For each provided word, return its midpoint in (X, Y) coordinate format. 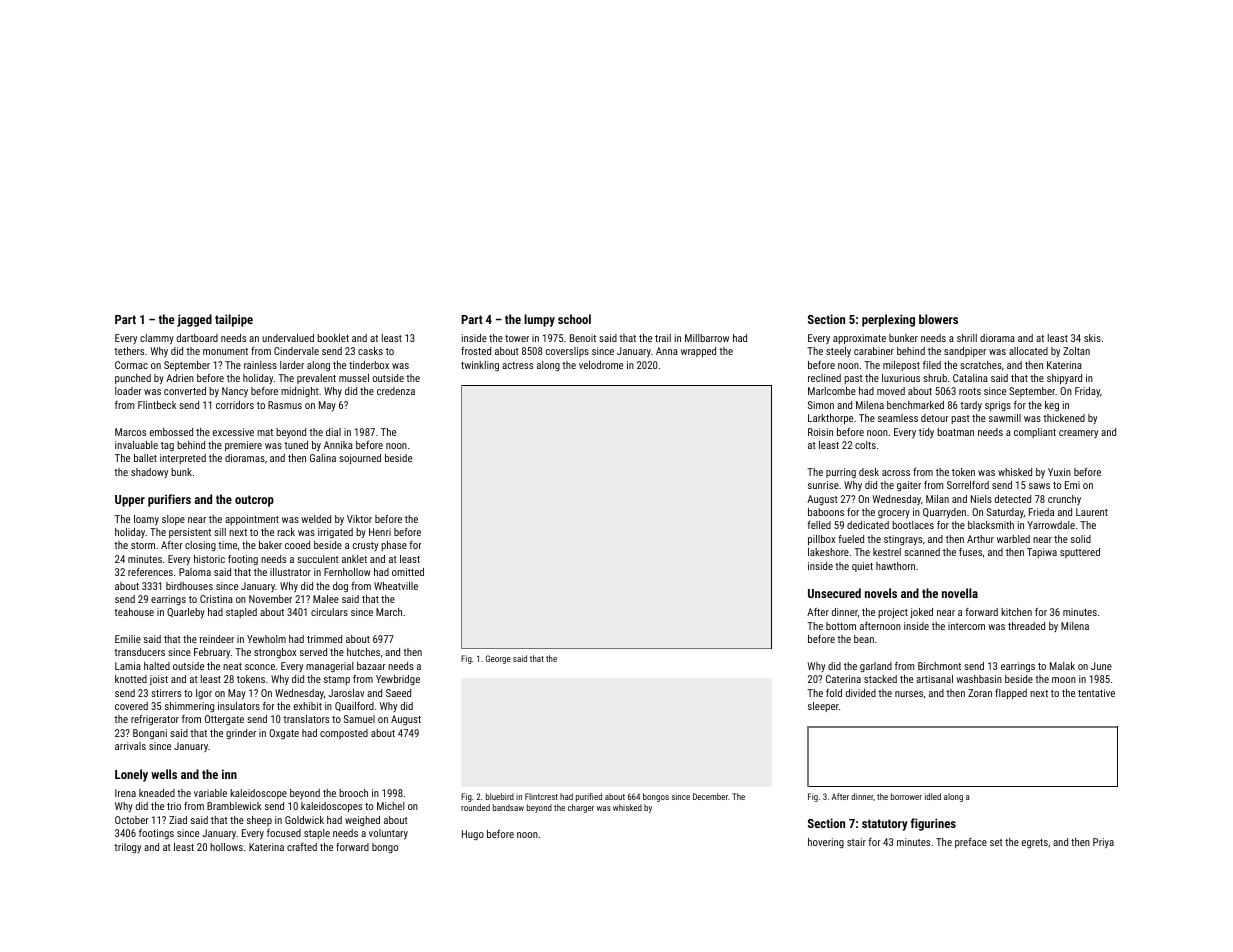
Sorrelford (968, 484)
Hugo (473, 835)
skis (1092, 338)
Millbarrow (707, 338)
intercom (966, 626)
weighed (362, 821)
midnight (299, 392)
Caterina (843, 679)
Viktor (359, 519)
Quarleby (186, 613)
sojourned (360, 459)
